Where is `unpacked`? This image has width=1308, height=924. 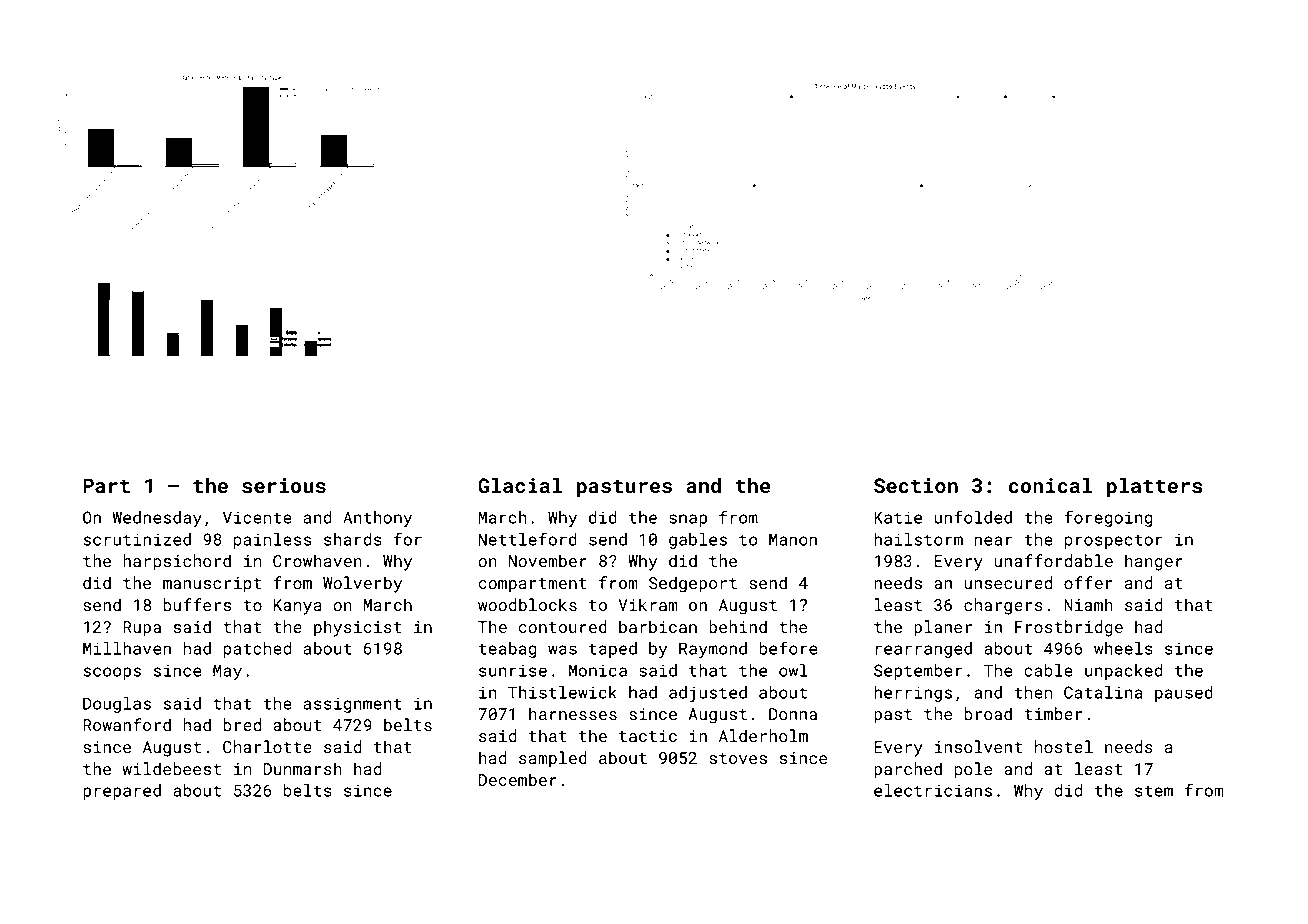 unpacked is located at coordinates (1124, 672).
